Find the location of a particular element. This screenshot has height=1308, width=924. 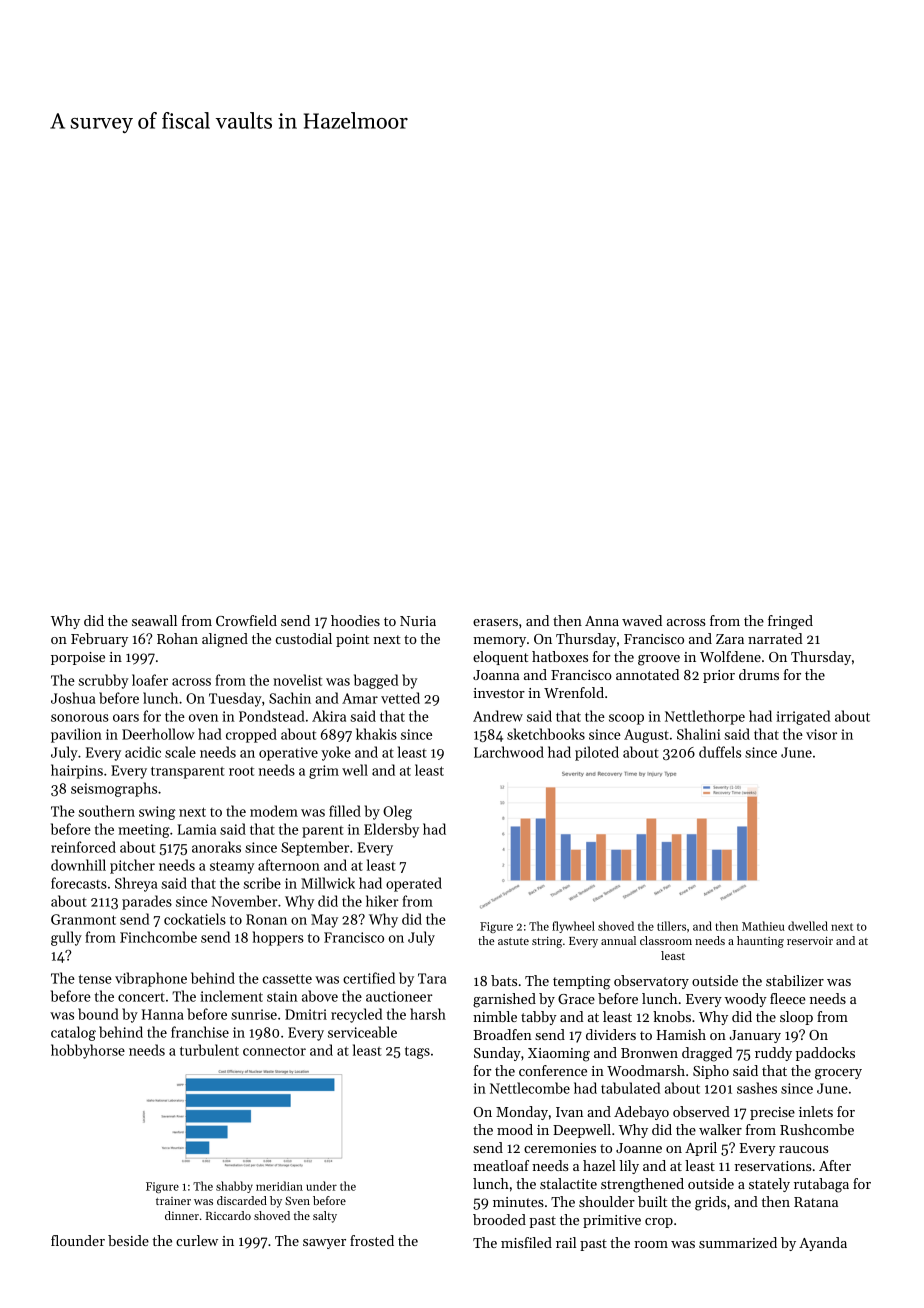

certified is located at coordinates (369, 978).
